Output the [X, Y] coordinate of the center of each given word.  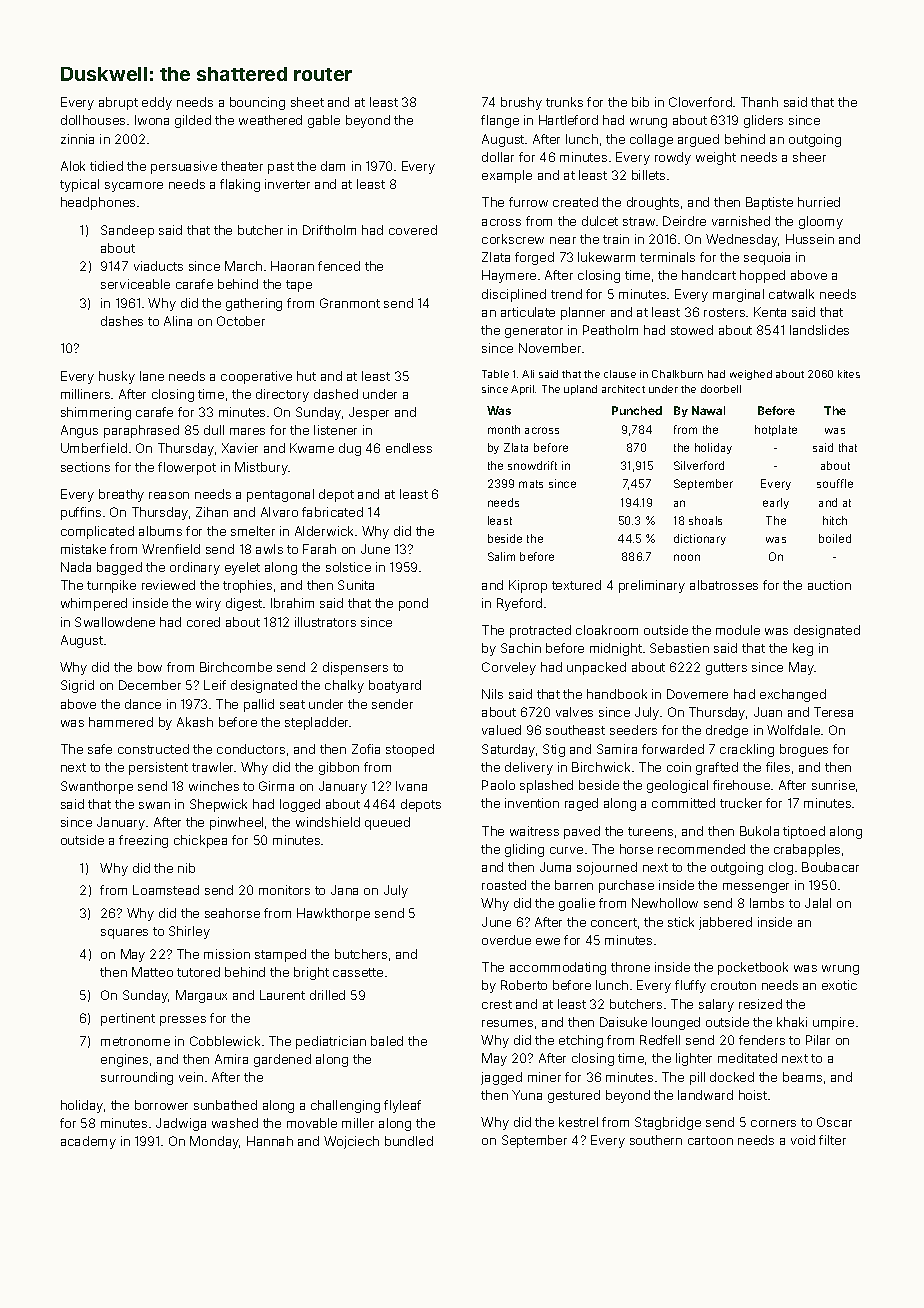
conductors [251, 749]
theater [242, 166]
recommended [701, 849]
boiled [835, 538]
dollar [498, 157]
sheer [809, 157]
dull [214, 430]
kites [849, 374]
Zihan [212, 512]
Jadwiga [181, 1124]
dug [350, 449]
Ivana [411, 786]
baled [387, 1041]
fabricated [332, 512]
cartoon [710, 1140]
